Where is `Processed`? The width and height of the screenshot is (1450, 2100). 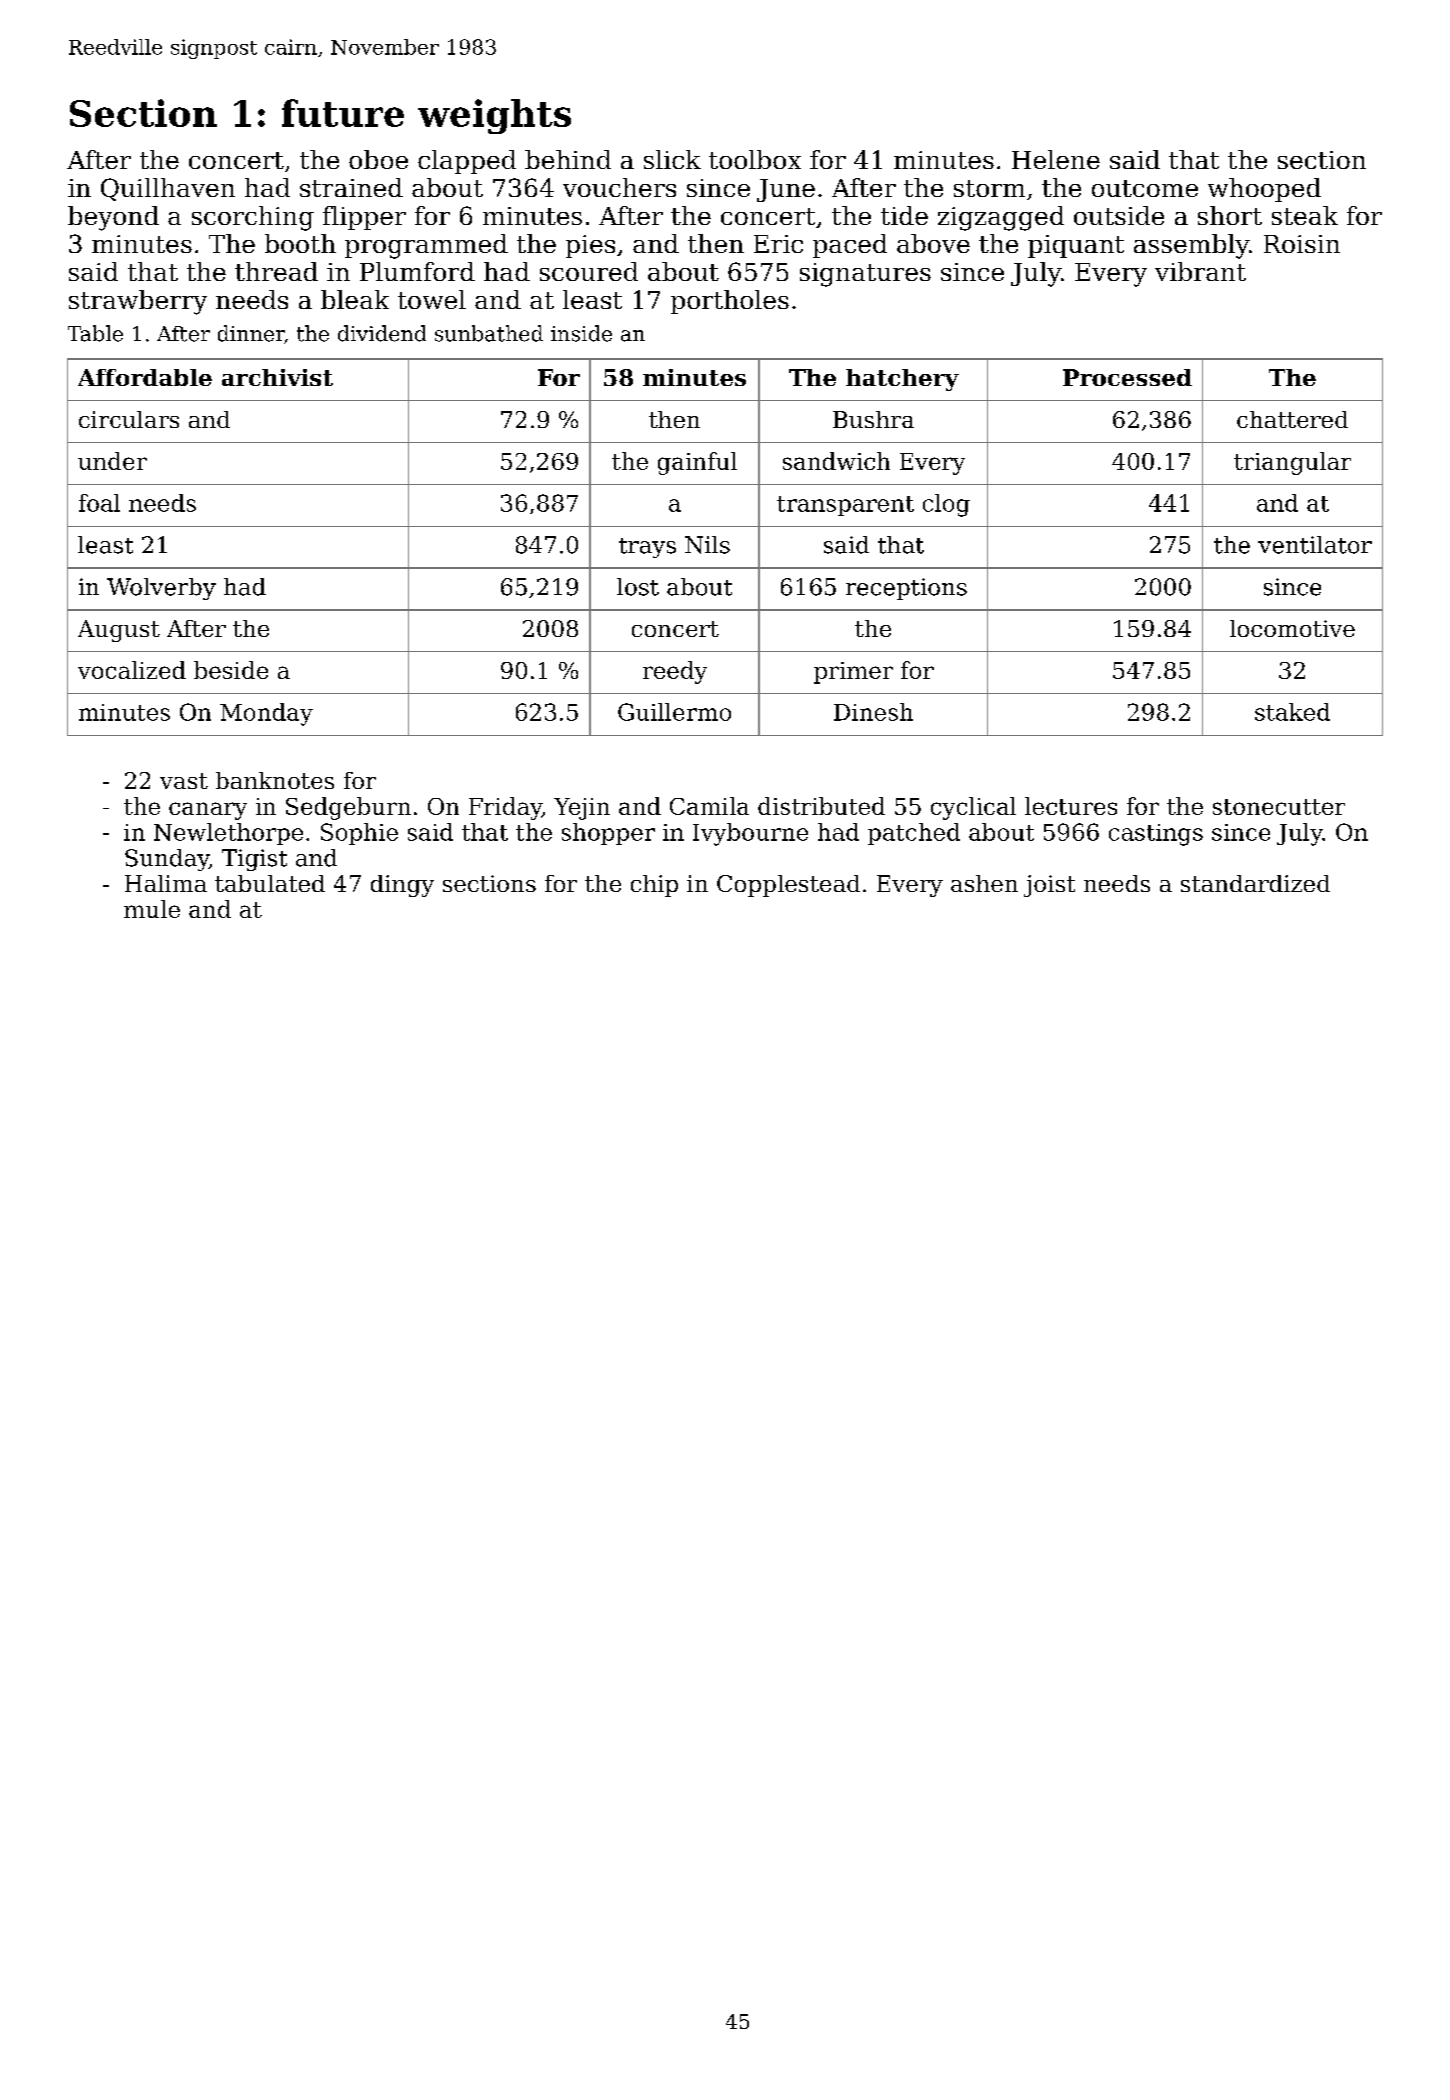
Processed is located at coordinates (1127, 377).
